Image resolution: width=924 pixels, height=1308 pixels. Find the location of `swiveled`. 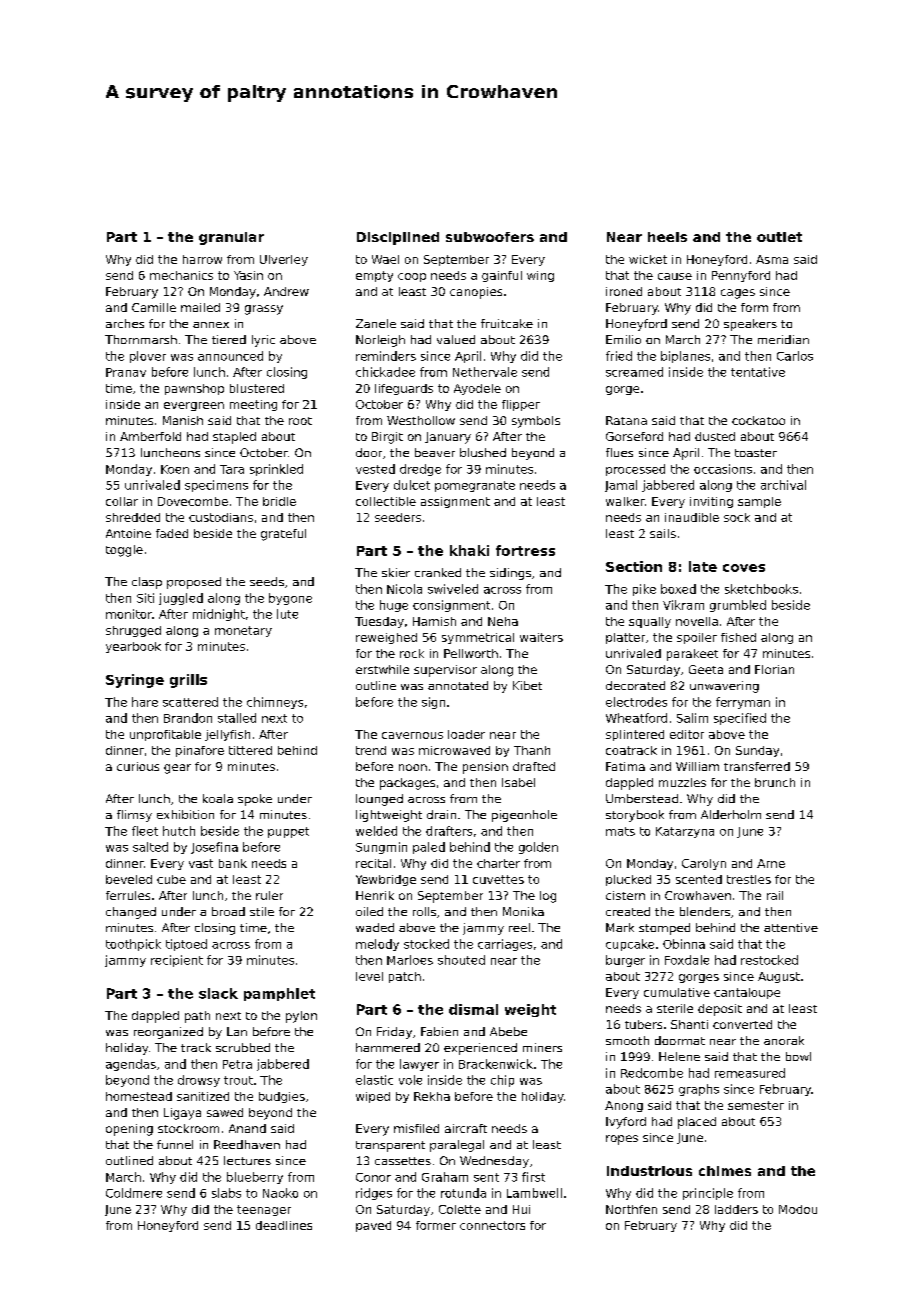

swiveled is located at coordinates (453, 589).
